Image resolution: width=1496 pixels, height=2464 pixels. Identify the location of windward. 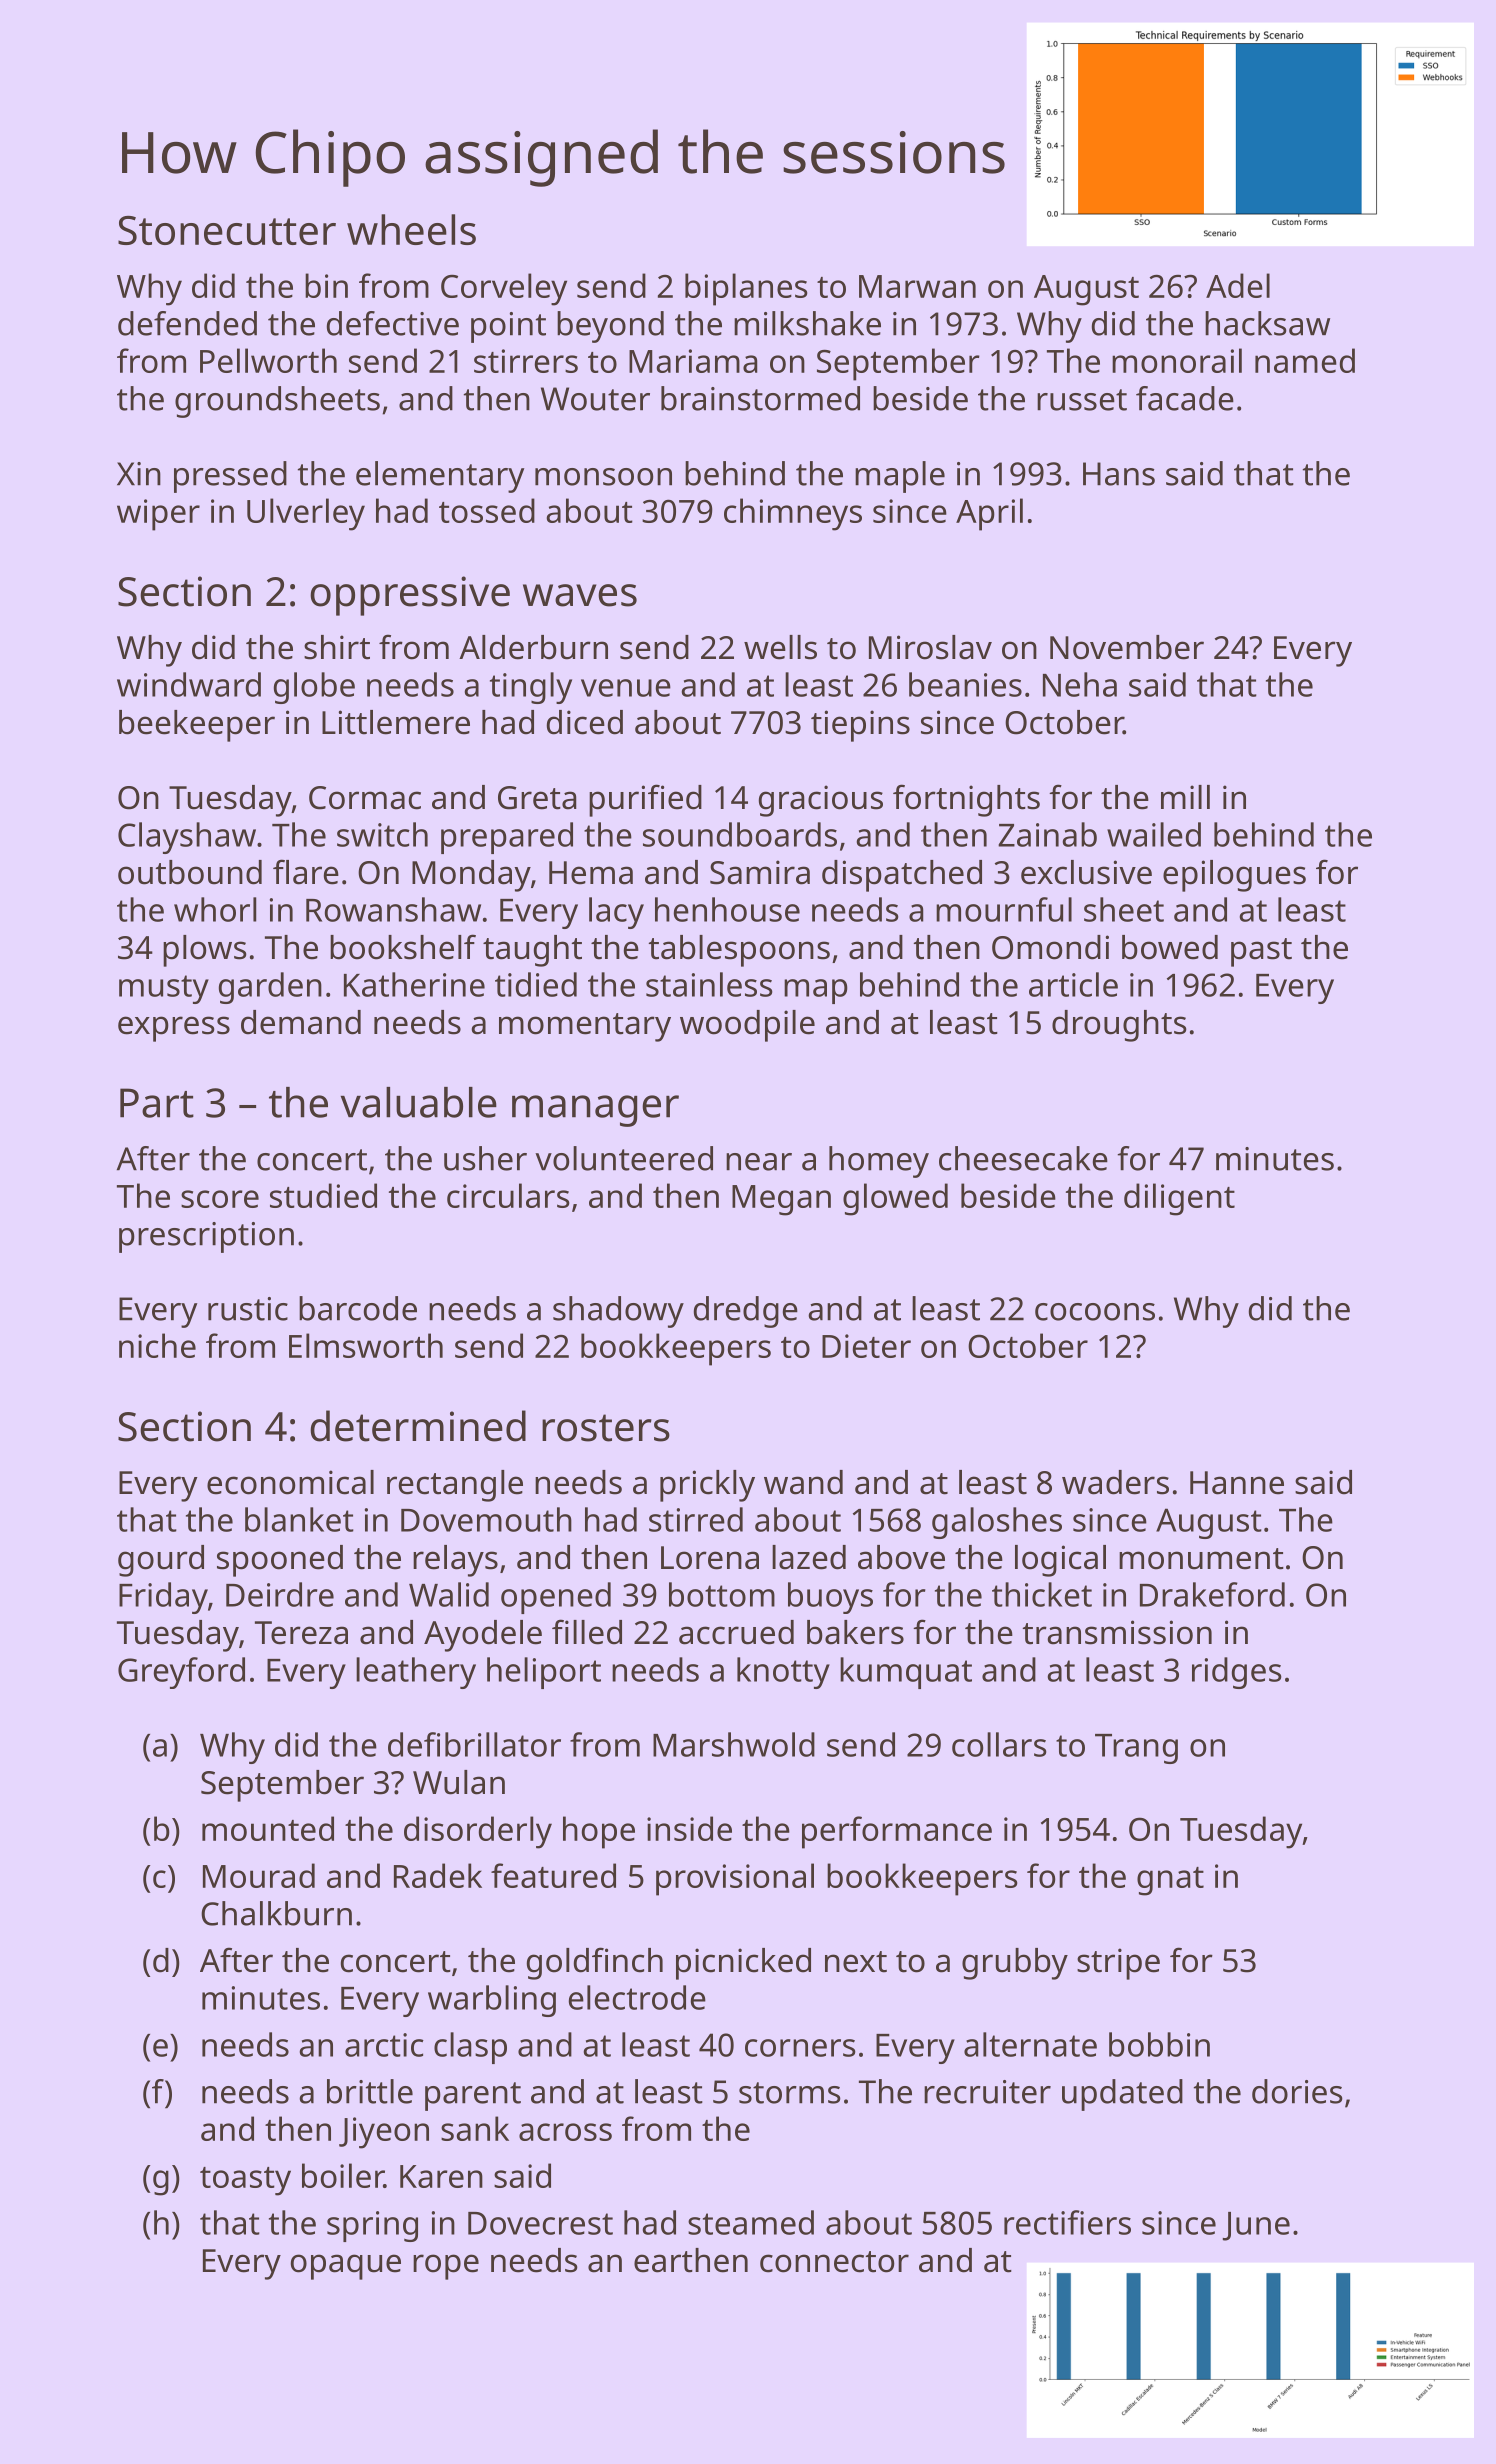
(189, 684).
